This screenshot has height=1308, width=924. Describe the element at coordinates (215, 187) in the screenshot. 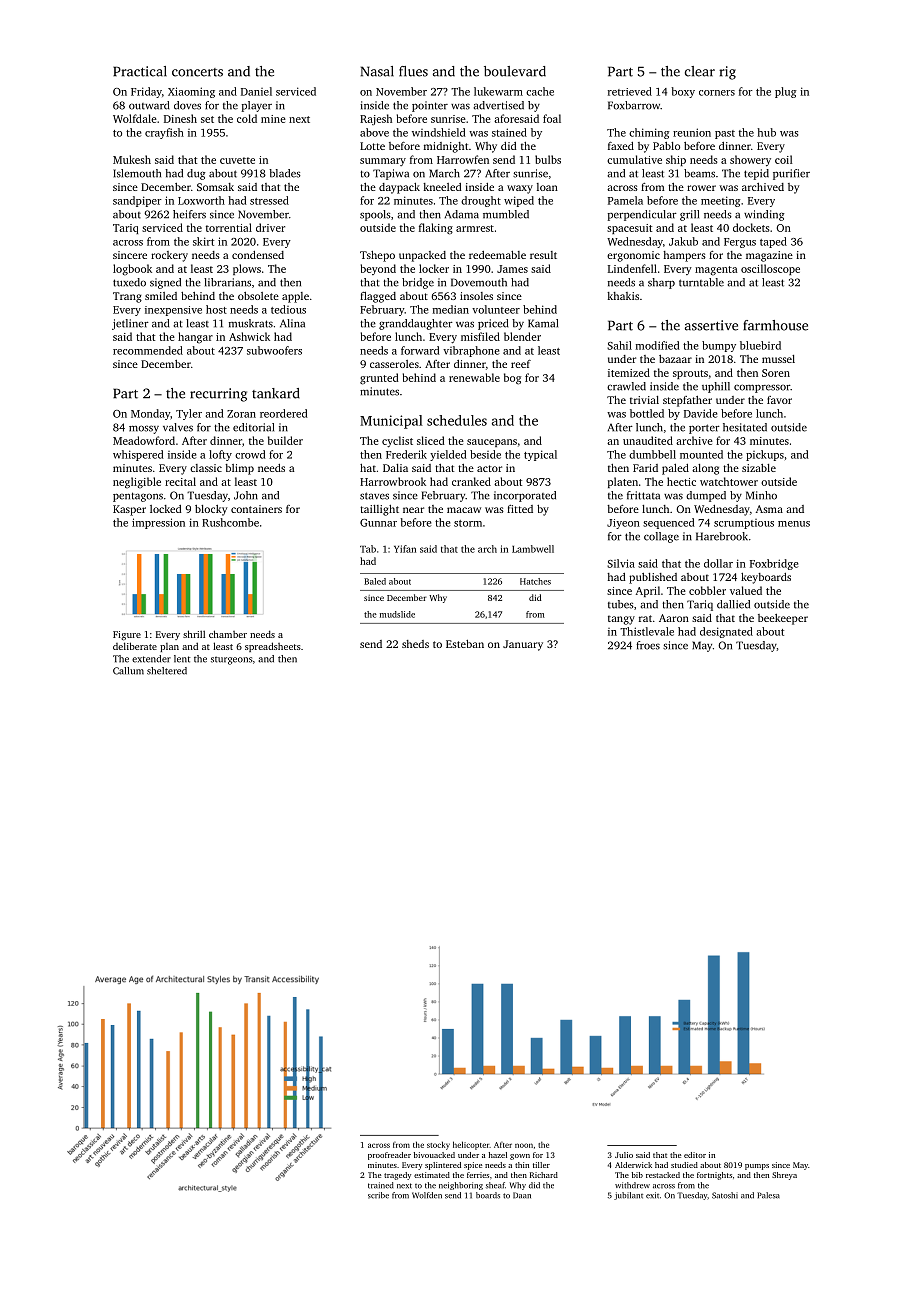

I see `Somsak` at that location.
